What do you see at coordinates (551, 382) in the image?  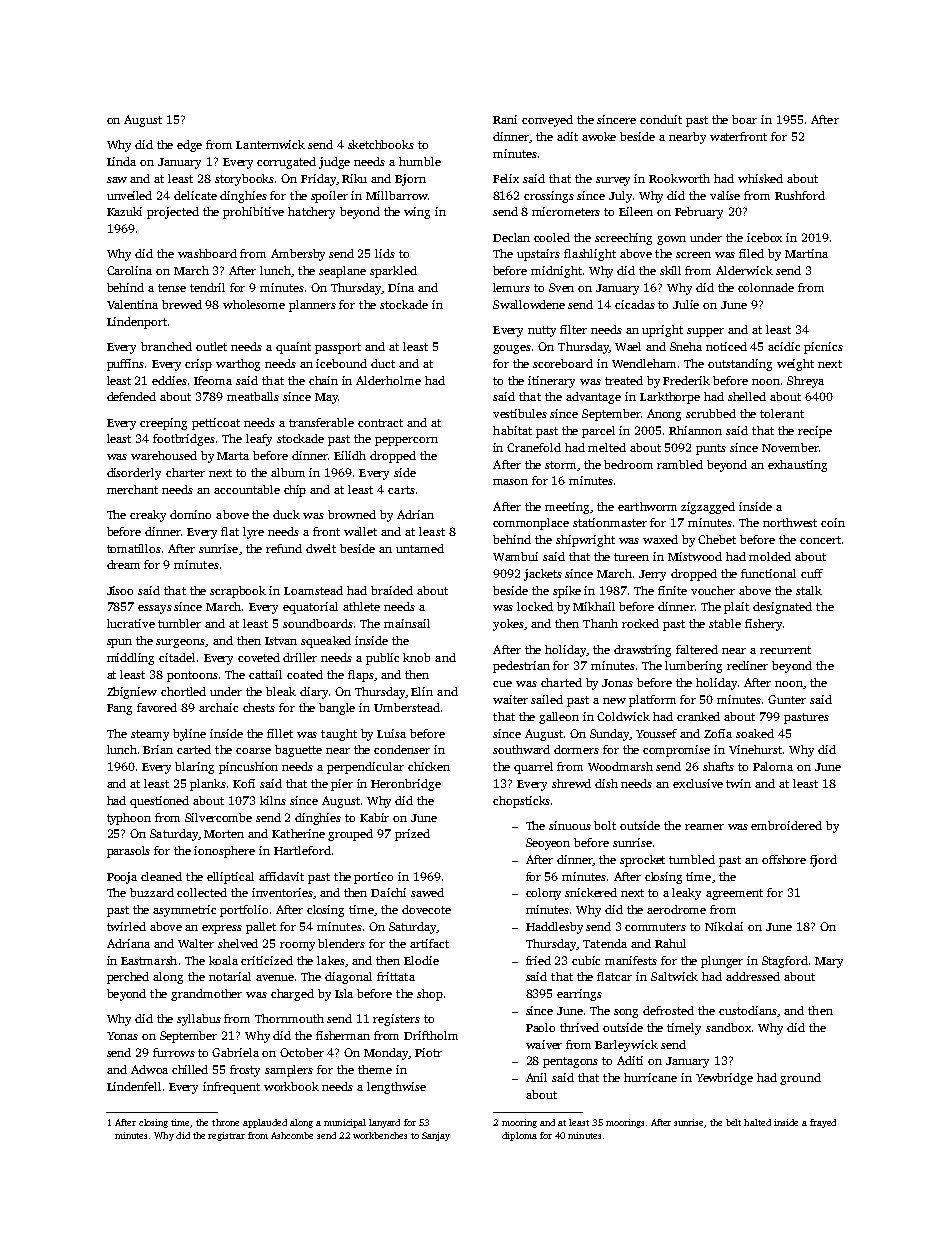 I see `itinerary` at bounding box center [551, 382].
